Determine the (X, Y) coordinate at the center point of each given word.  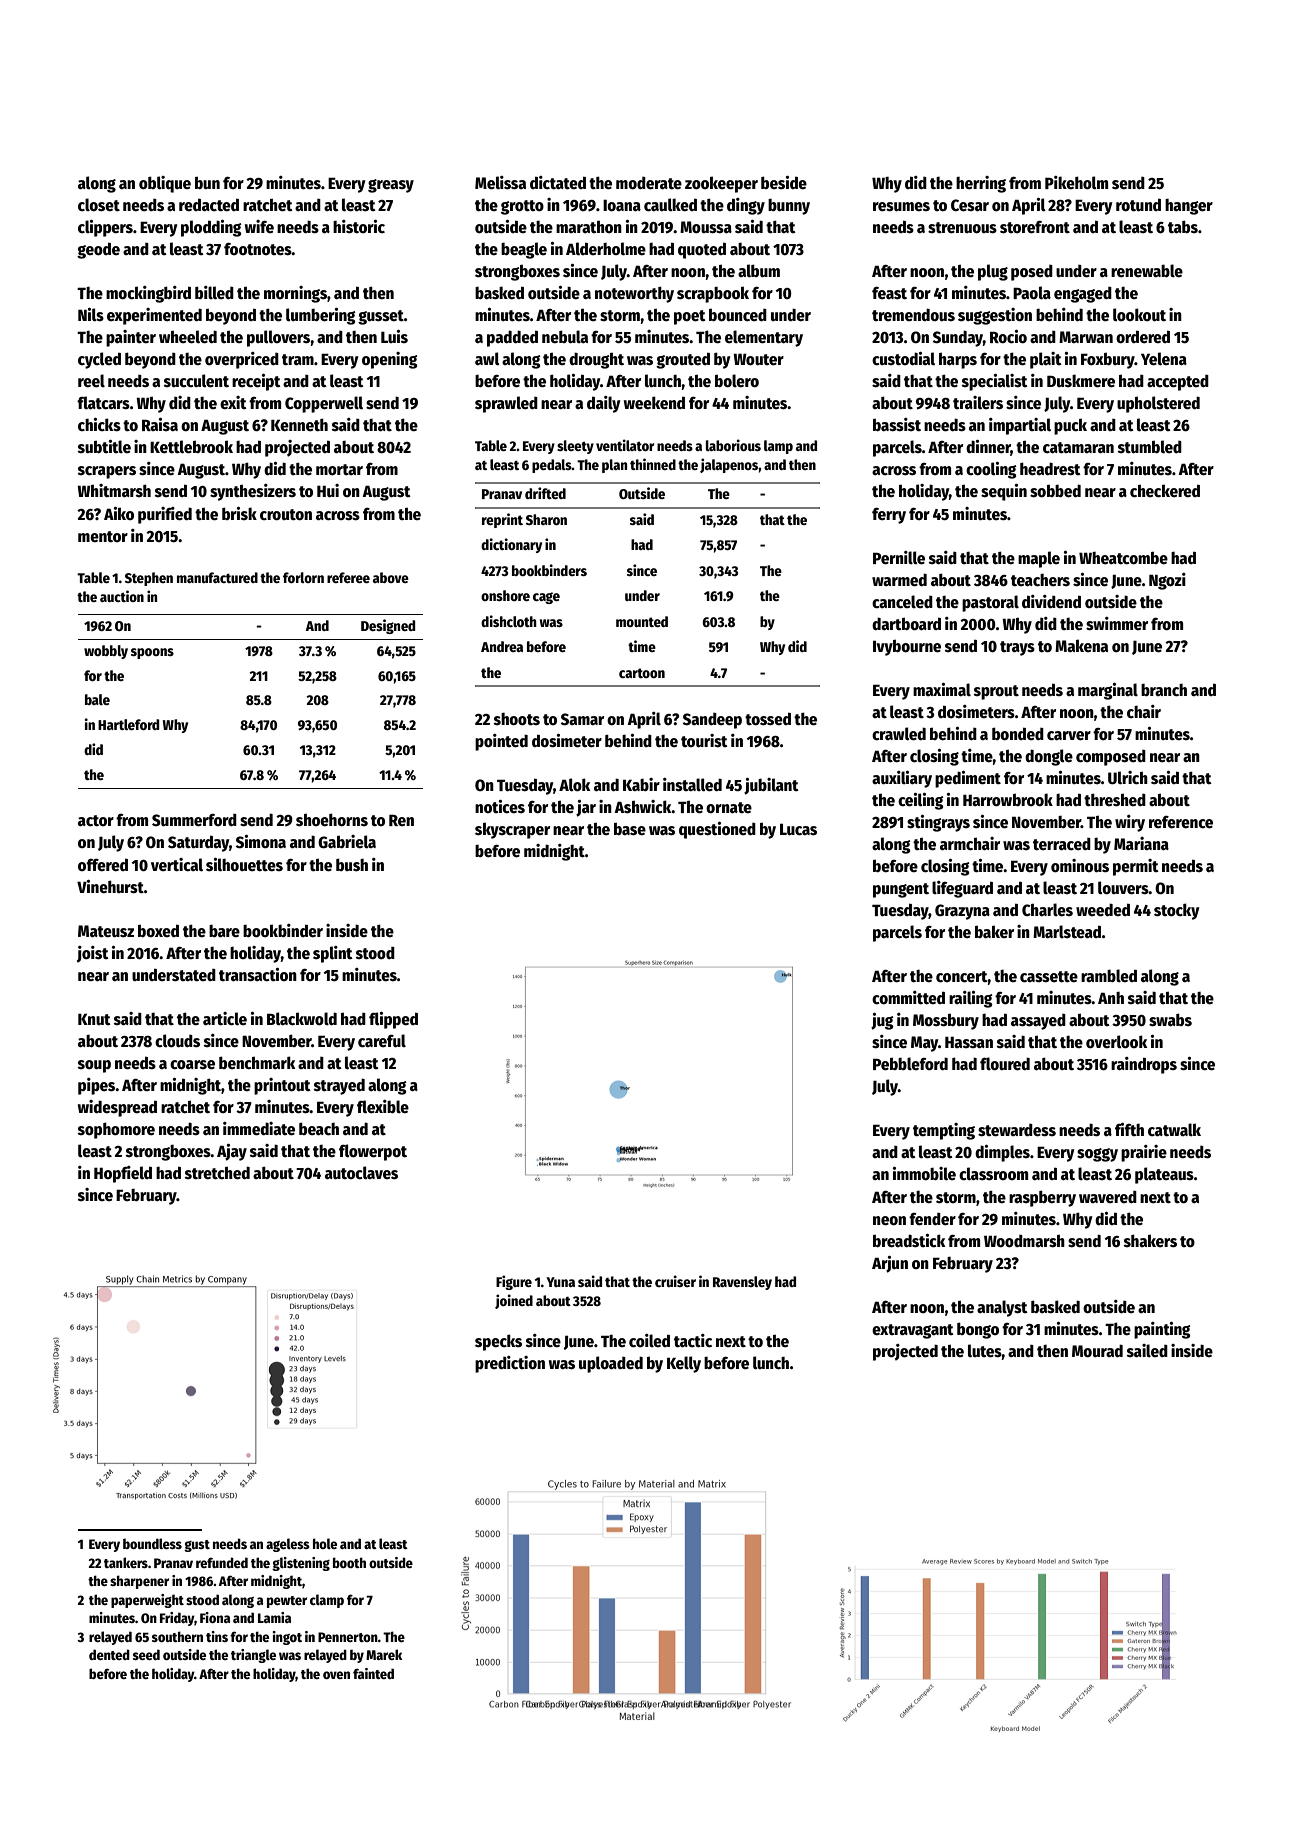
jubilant (771, 786)
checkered (1165, 491)
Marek (384, 1654)
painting (1162, 1330)
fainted (373, 1673)
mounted (642, 621)
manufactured (217, 577)
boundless (152, 1543)
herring (981, 184)
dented (109, 1654)
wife (259, 226)
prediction (510, 1364)
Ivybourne (907, 648)
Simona (261, 842)
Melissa (500, 183)
